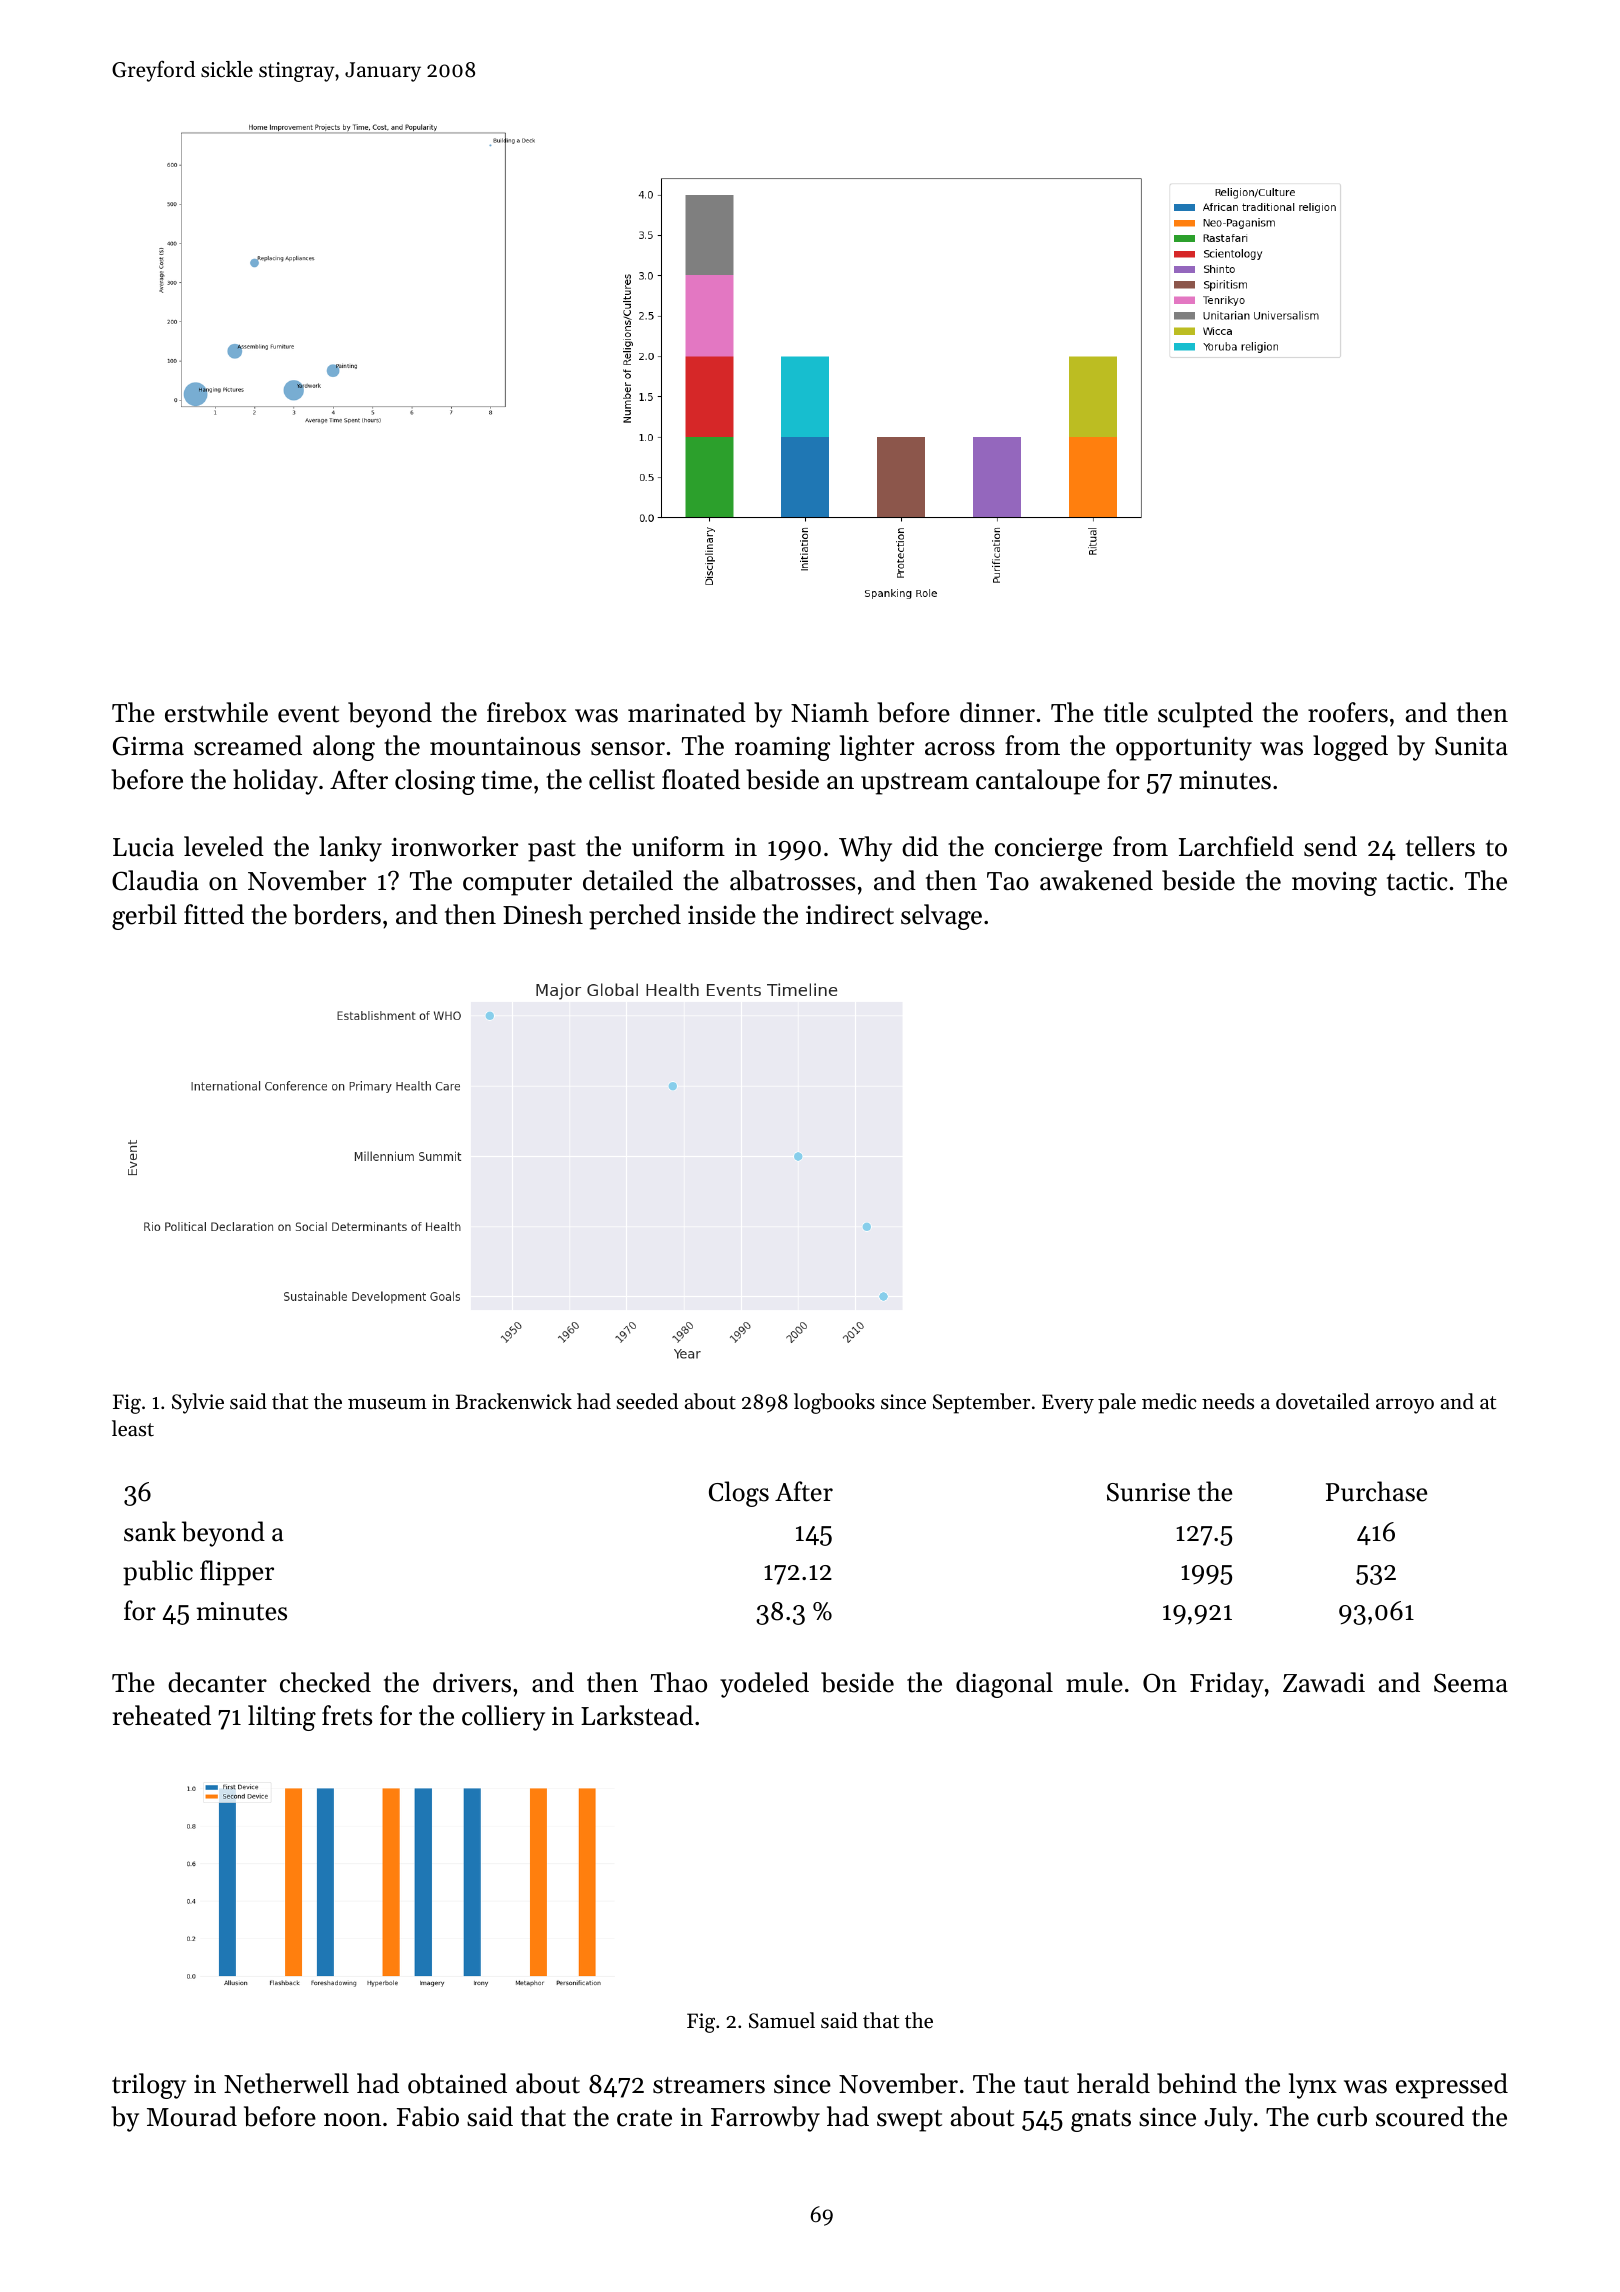 This document has height=2292, width=1620. I want to click on lilting, so click(282, 1718).
